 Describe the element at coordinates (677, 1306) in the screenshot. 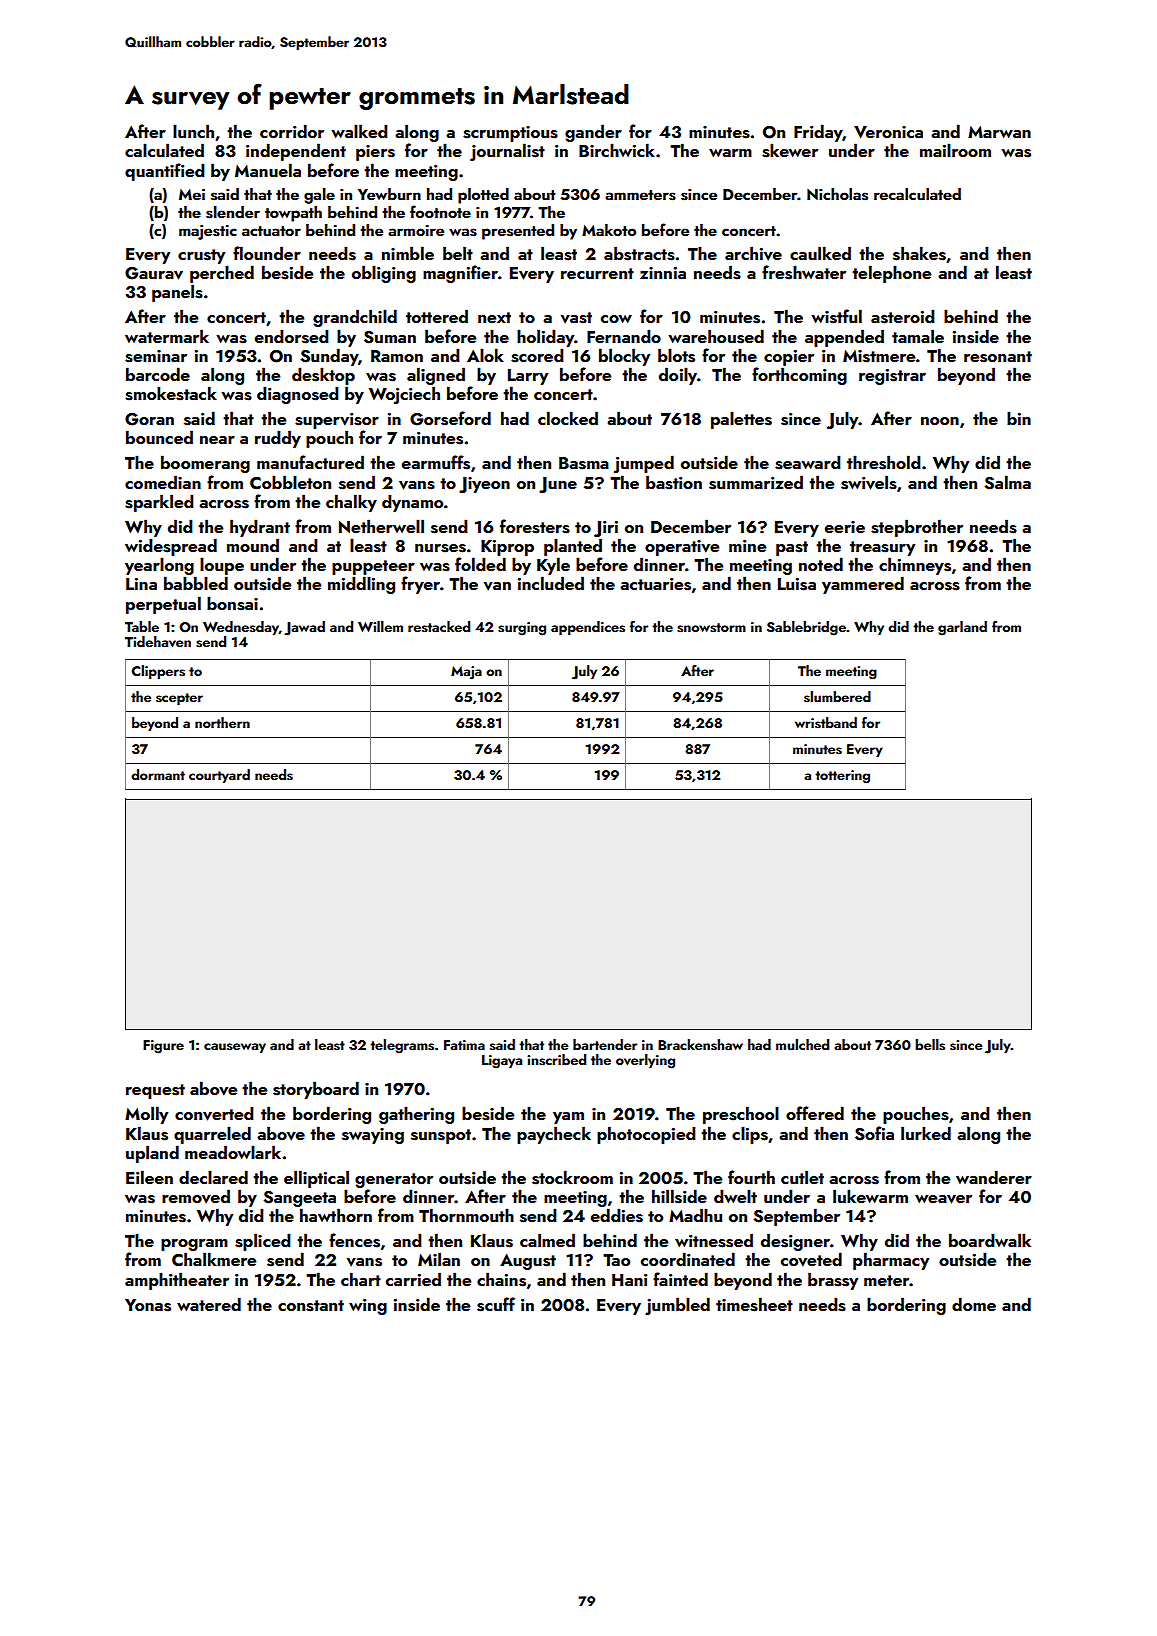

I see `jumbled` at that location.
